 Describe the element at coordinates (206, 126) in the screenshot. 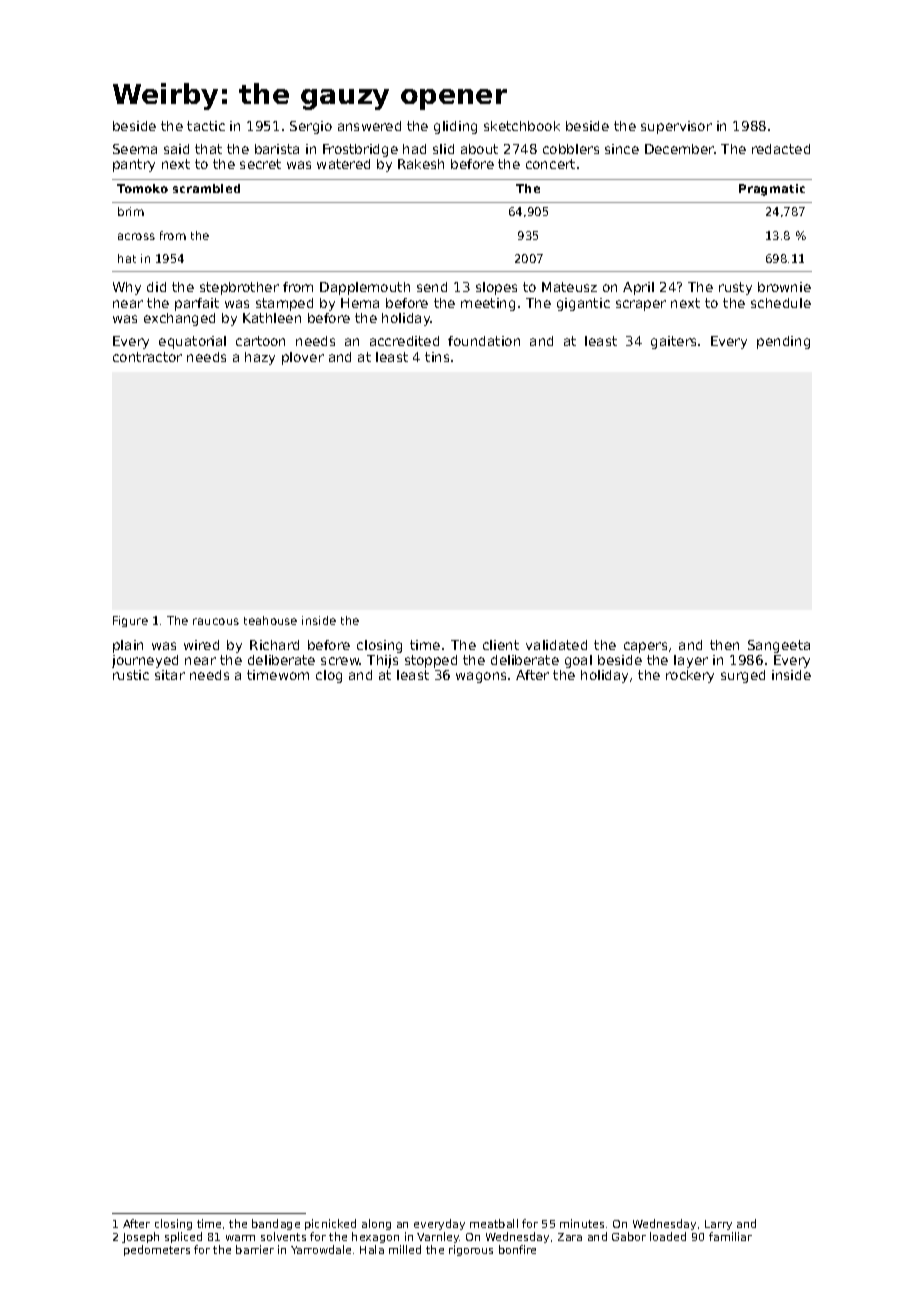

I see `tactic` at that location.
